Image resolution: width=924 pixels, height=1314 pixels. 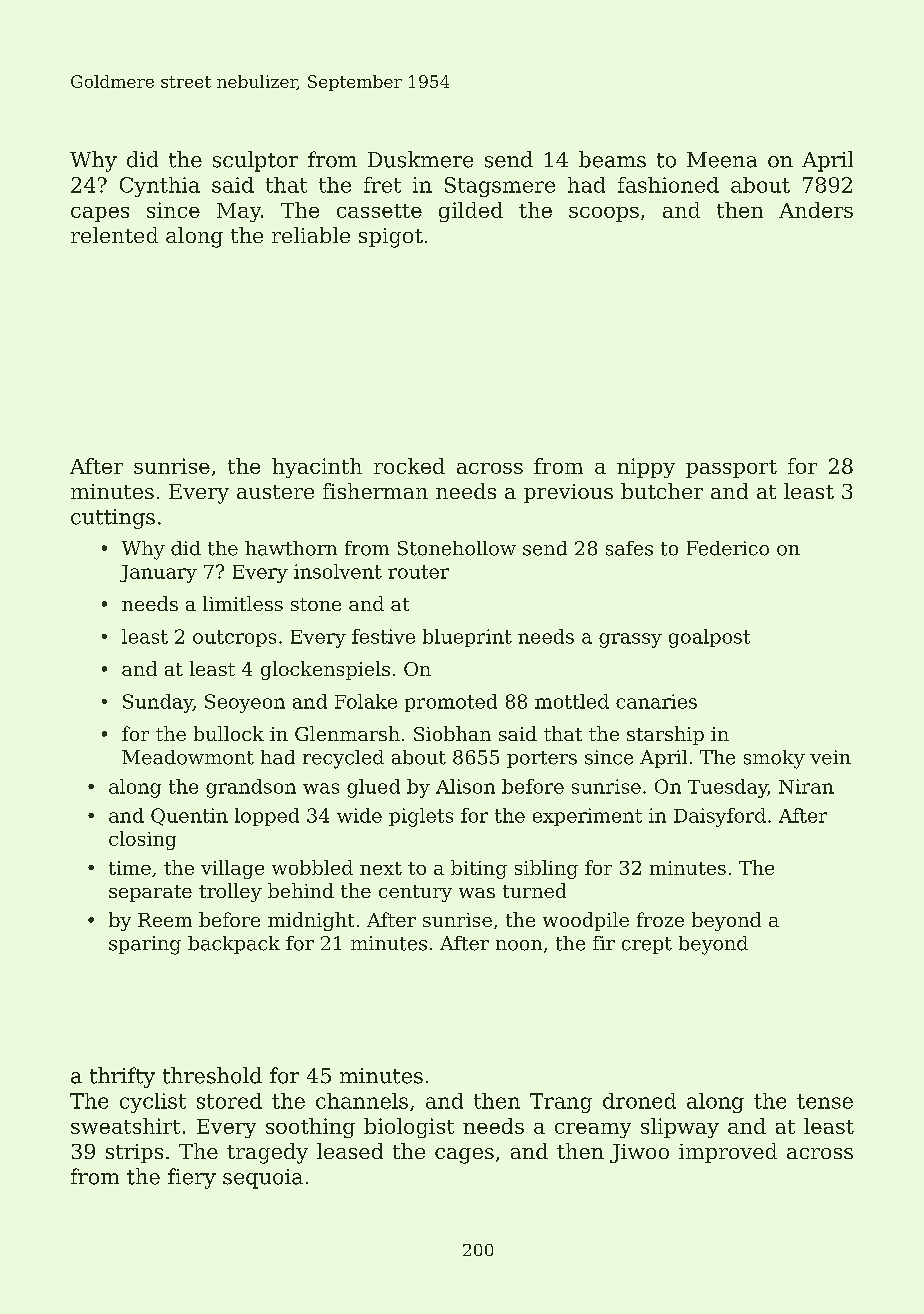 I want to click on time, so click(x=130, y=868).
